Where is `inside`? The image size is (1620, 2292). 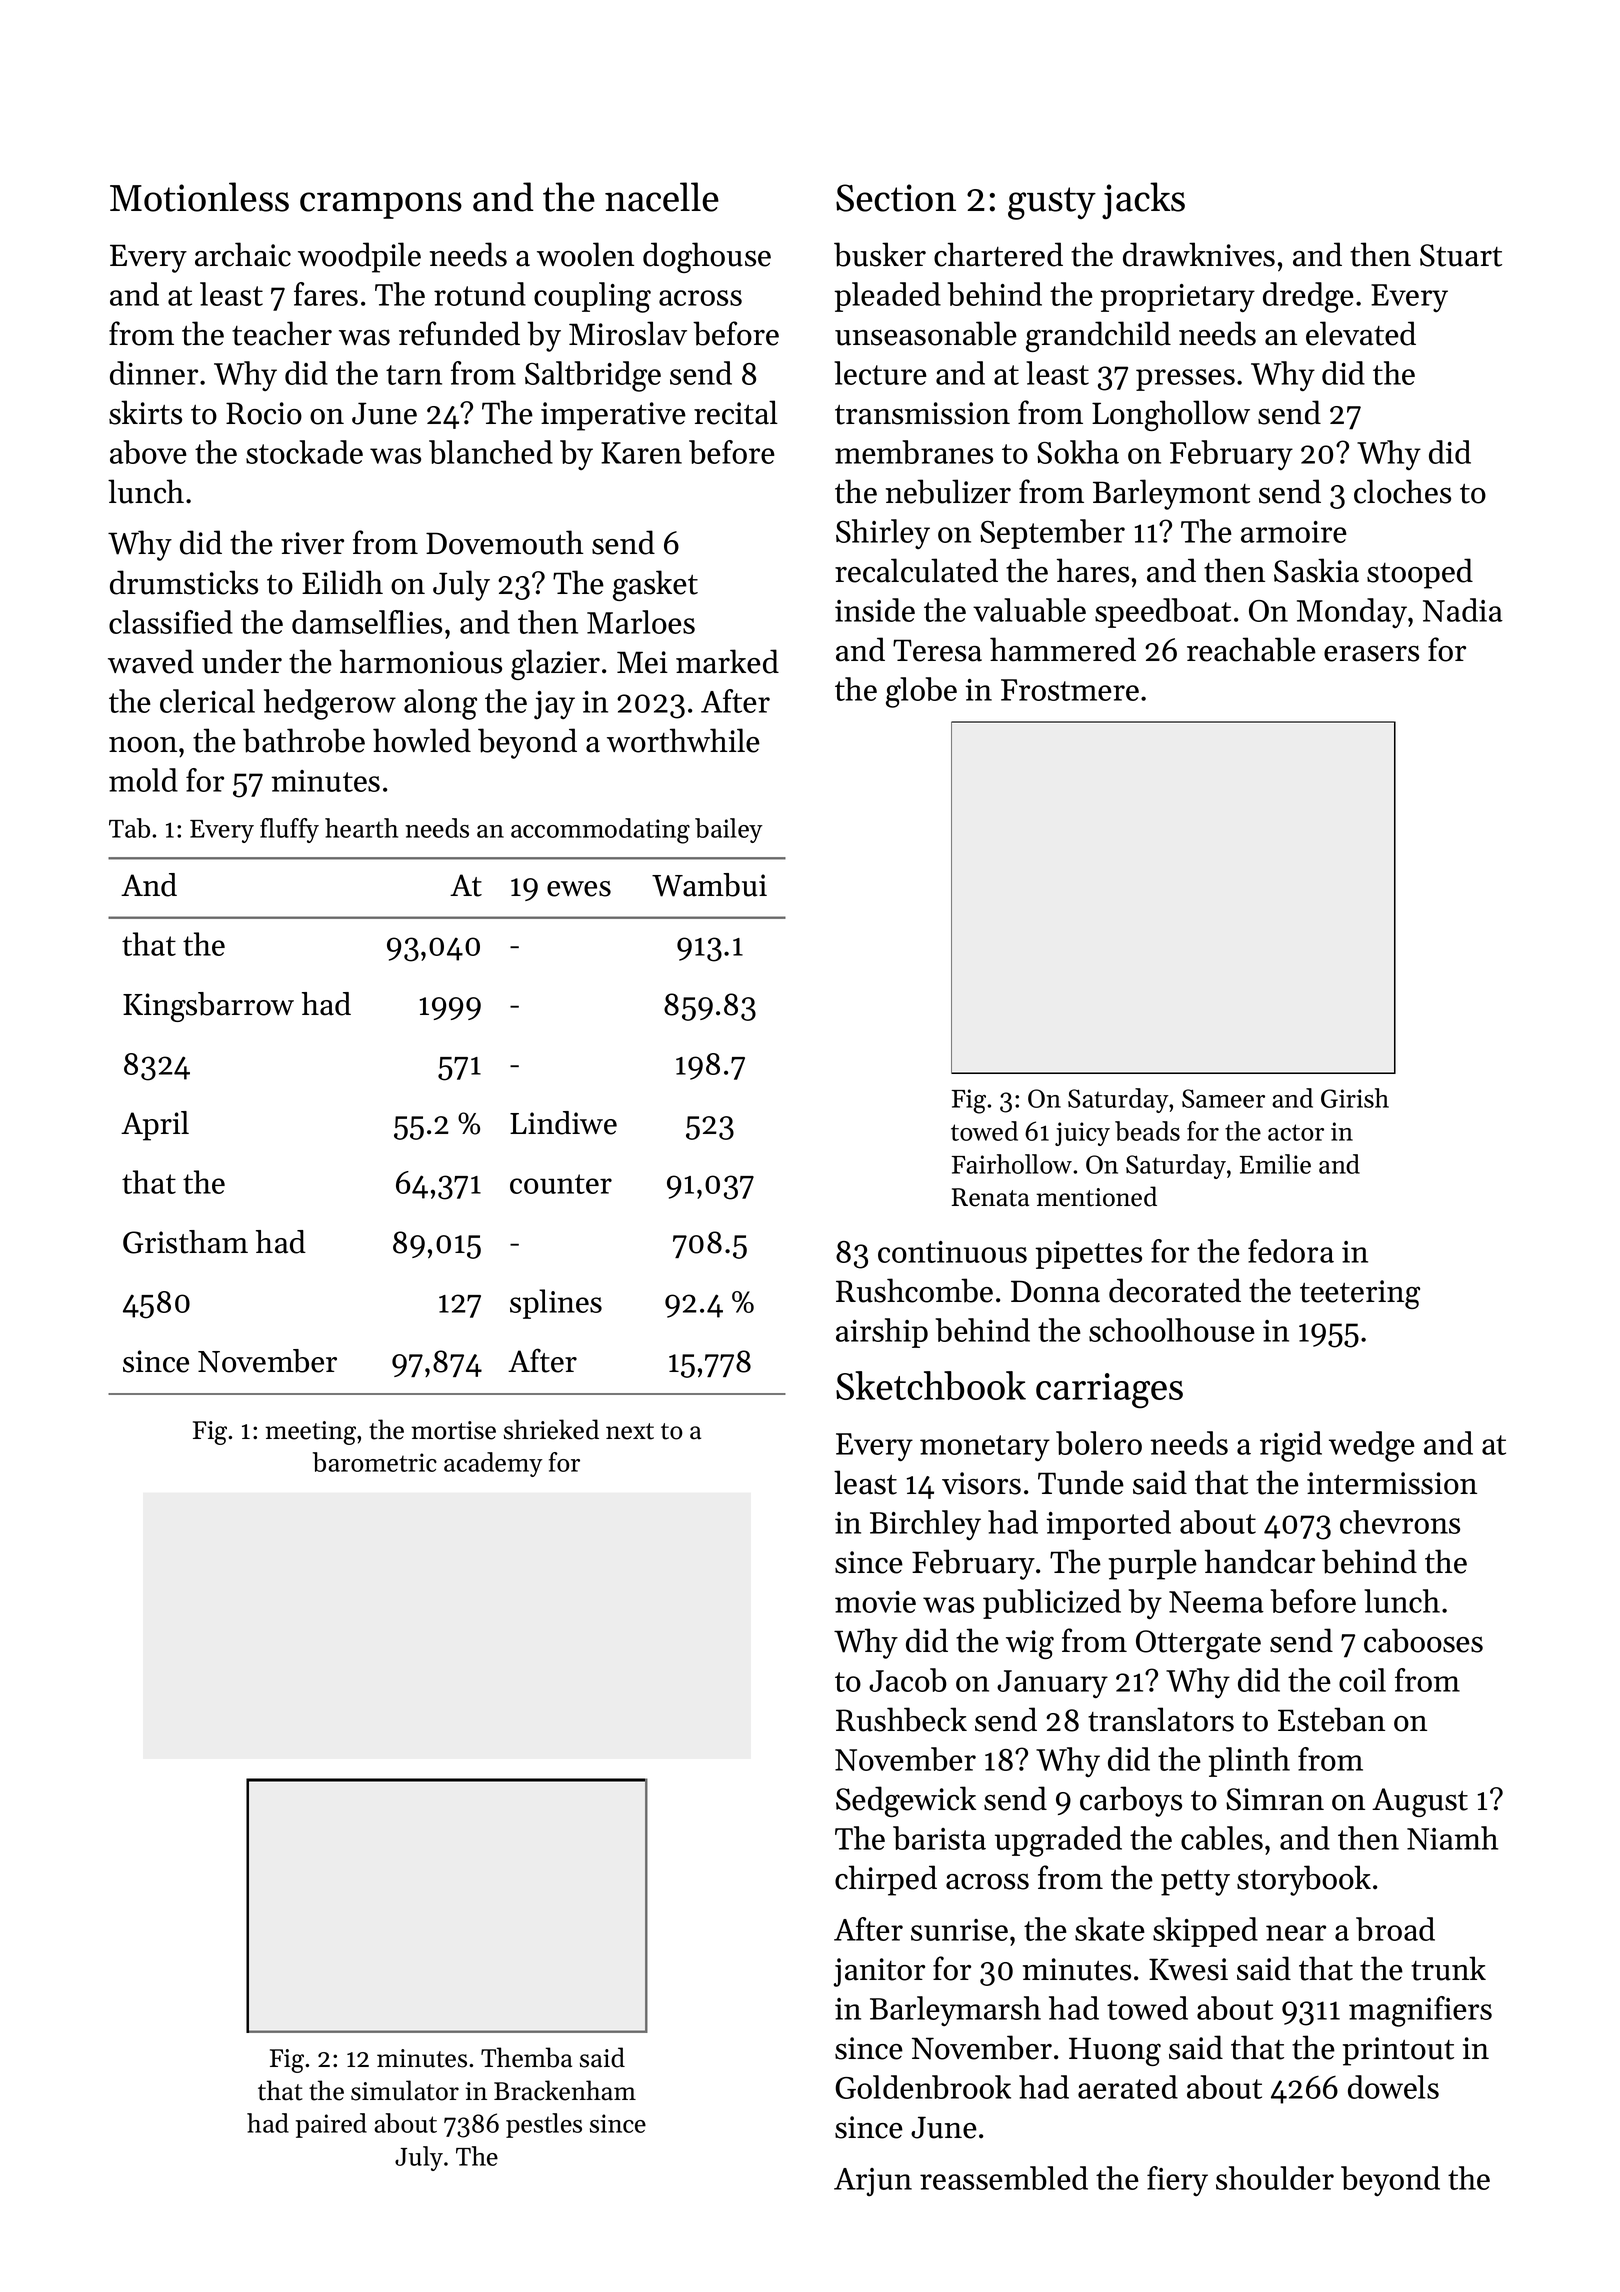
inside is located at coordinates (875, 610).
